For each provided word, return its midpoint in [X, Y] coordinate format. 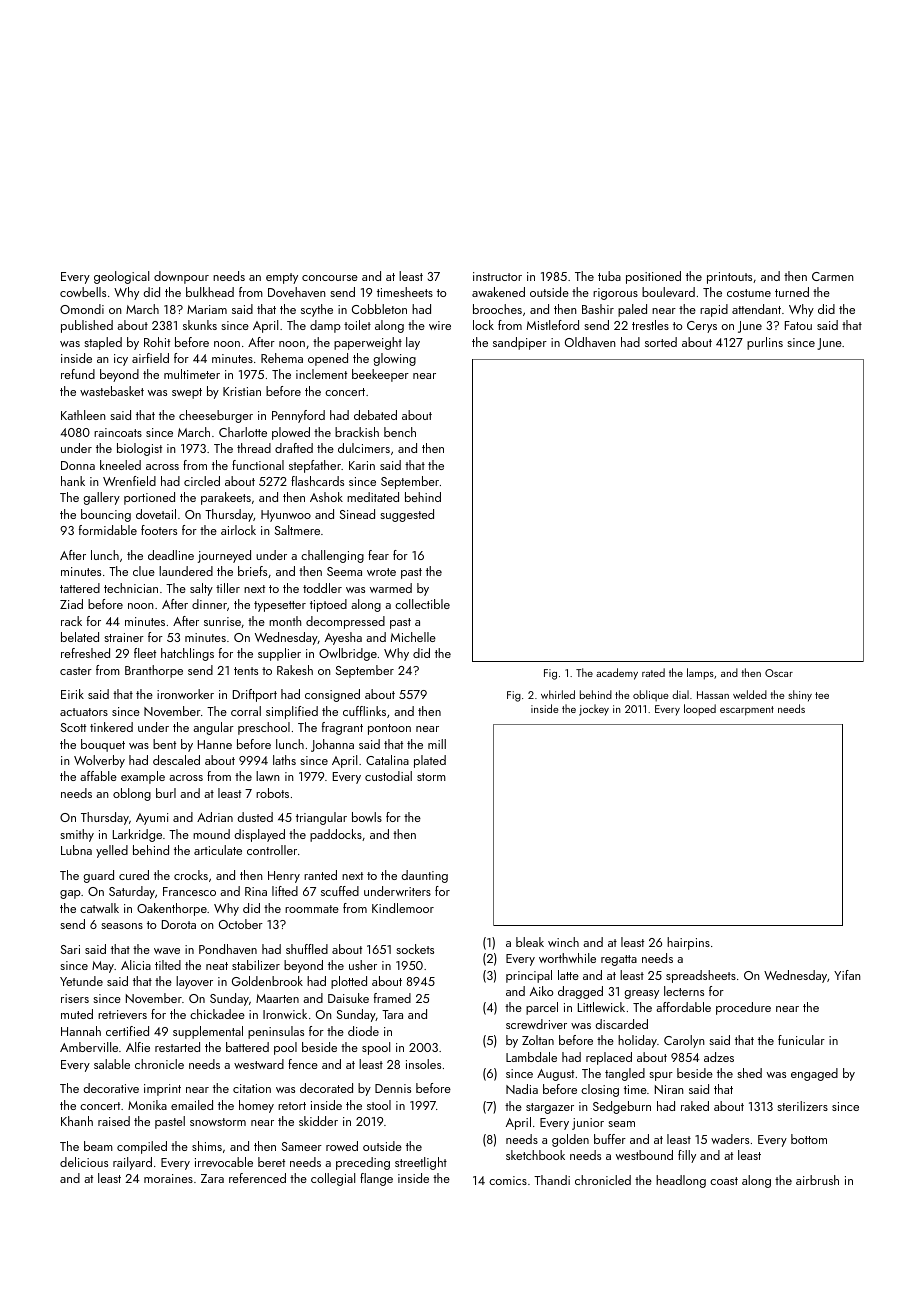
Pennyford [298, 416]
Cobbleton [379, 309]
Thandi [552, 1180]
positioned [653, 277]
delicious [84, 1162]
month [285, 621]
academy [617, 674]
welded [750, 694]
